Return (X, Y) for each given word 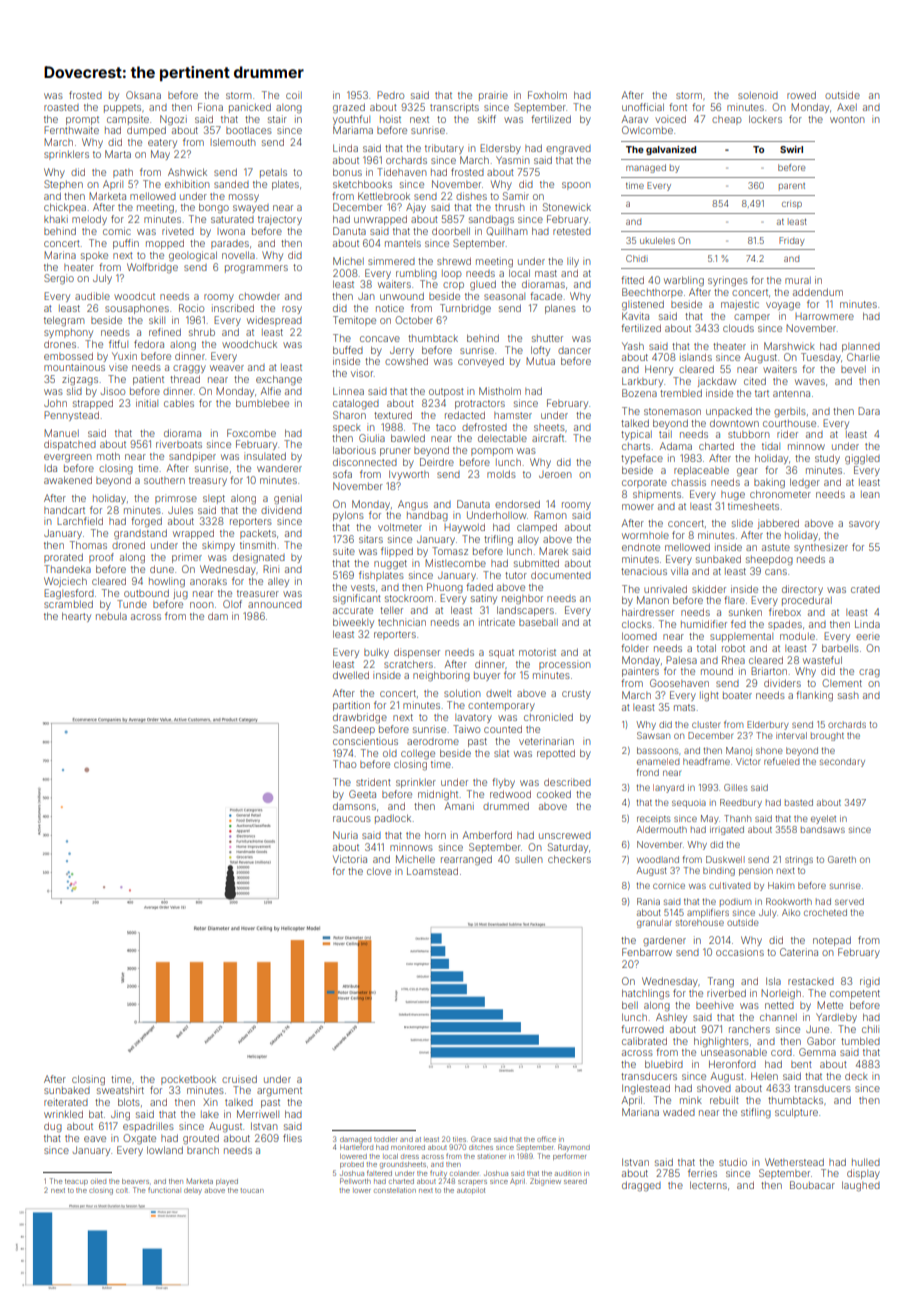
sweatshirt (120, 1090)
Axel (847, 107)
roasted (61, 107)
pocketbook (188, 1080)
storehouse (700, 922)
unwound (402, 296)
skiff (487, 119)
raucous (352, 819)
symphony (68, 333)
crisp (792, 204)
